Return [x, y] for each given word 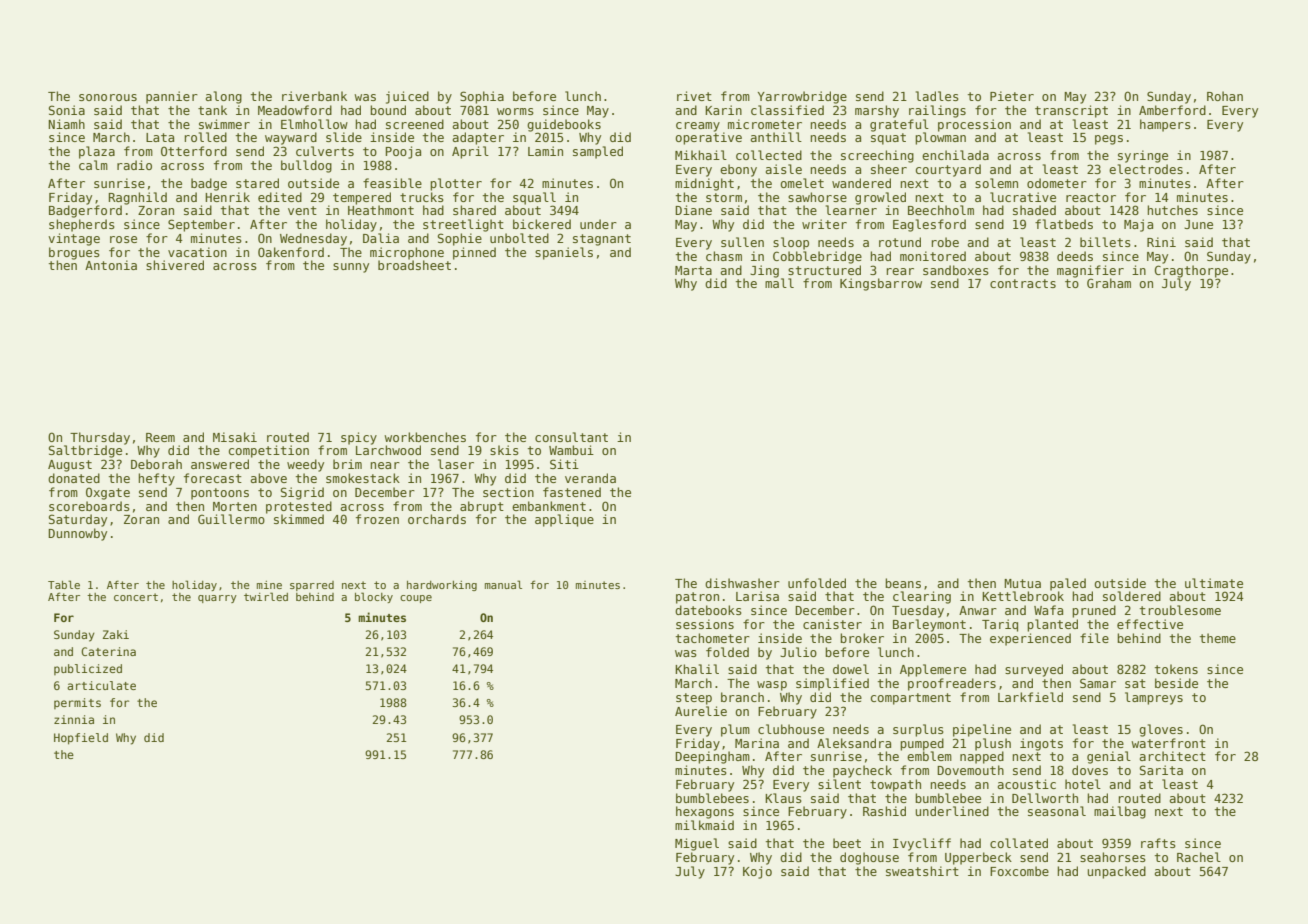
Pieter [1012, 96]
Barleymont [929, 625]
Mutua [1022, 583]
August [70, 466]
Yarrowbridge [802, 97]
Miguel [697, 844]
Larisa [757, 596]
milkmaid [704, 825]
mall [779, 283]
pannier [172, 97]
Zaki [116, 634]
